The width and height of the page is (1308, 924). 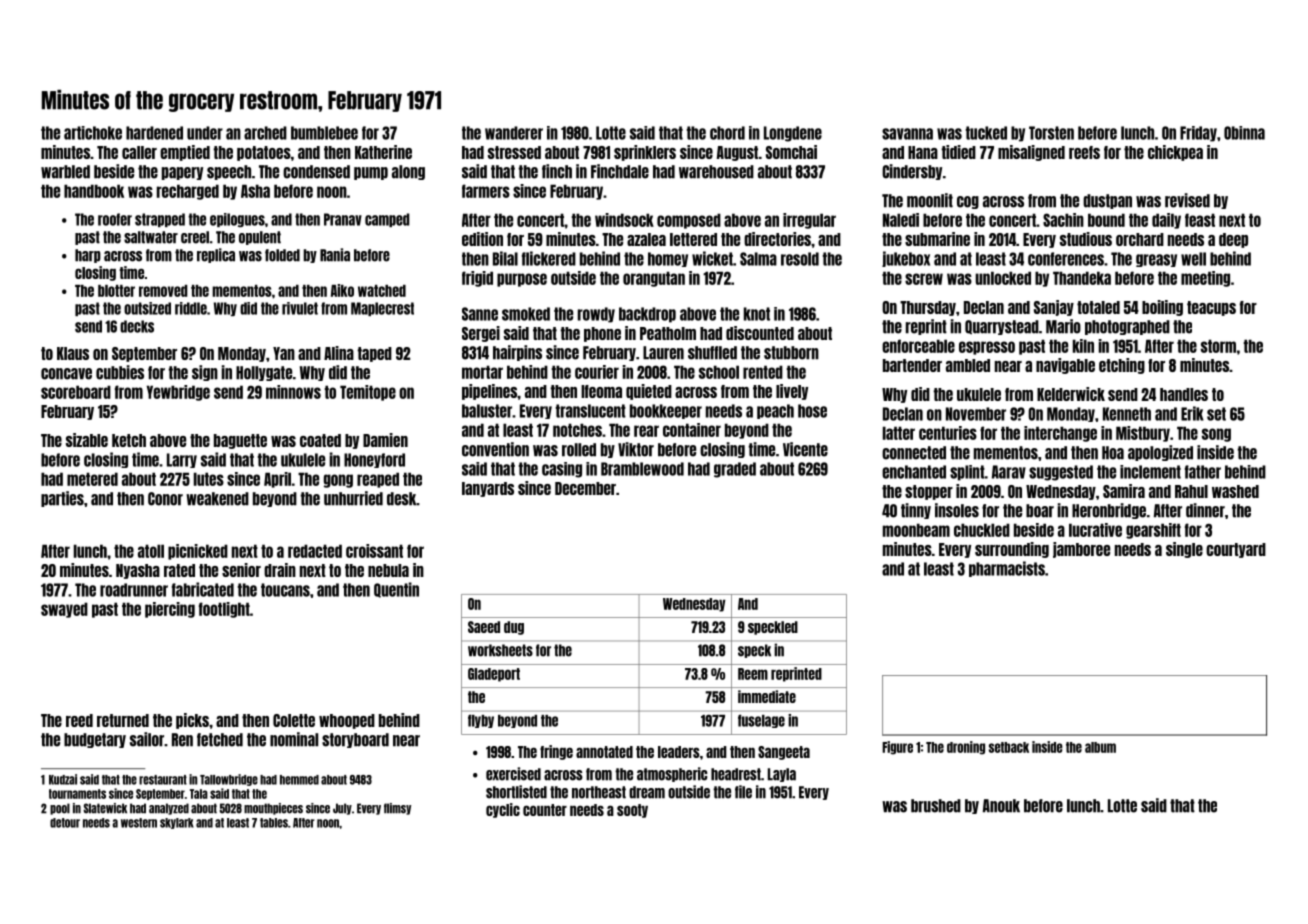 What do you see at coordinates (1071, 394) in the page?
I see `Kelderwick` at bounding box center [1071, 394].
